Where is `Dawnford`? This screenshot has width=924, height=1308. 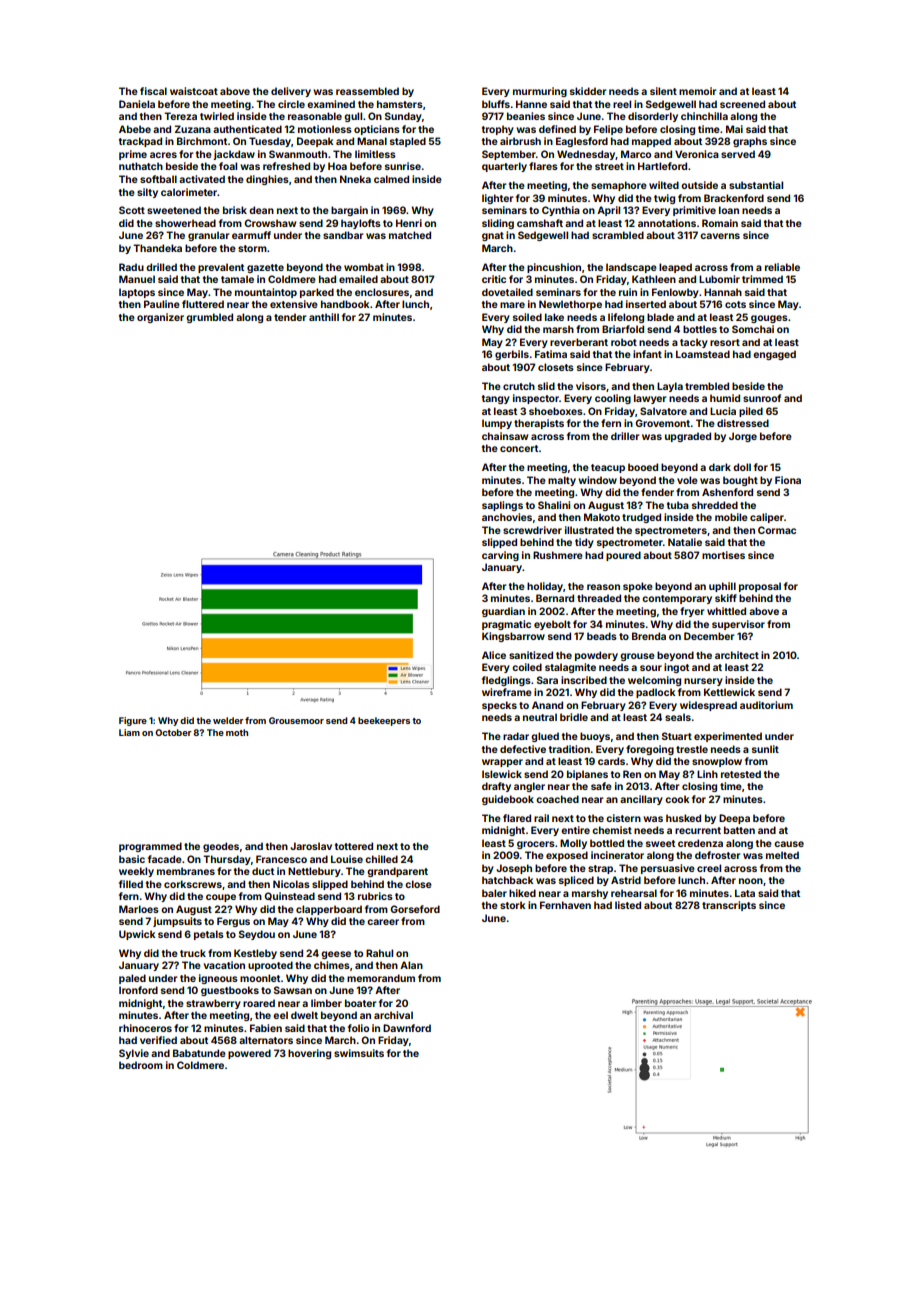 Dawnford is located at coordinates (407, 1028).
